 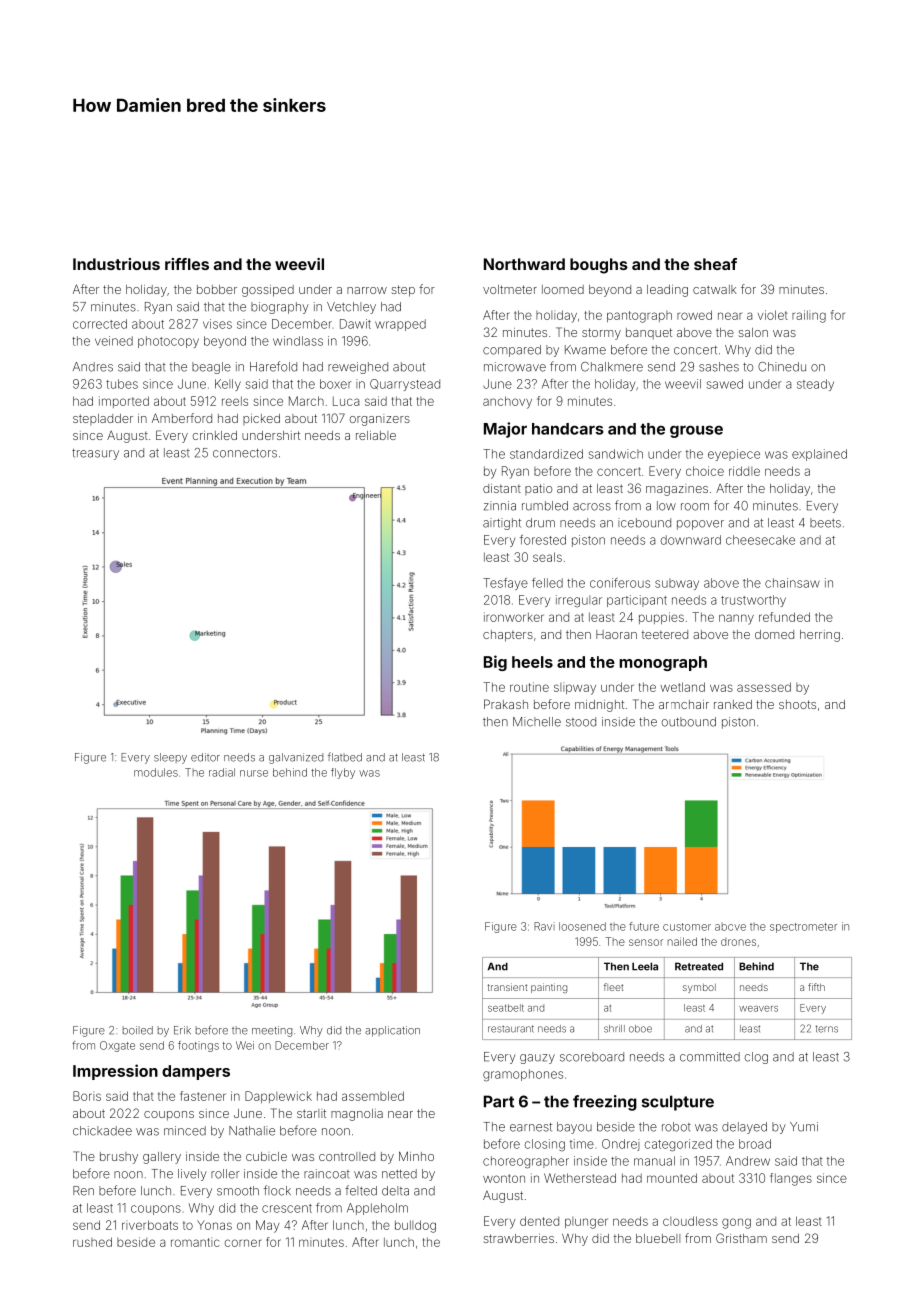 I want to click on subway, so click(x=677, y=584).
